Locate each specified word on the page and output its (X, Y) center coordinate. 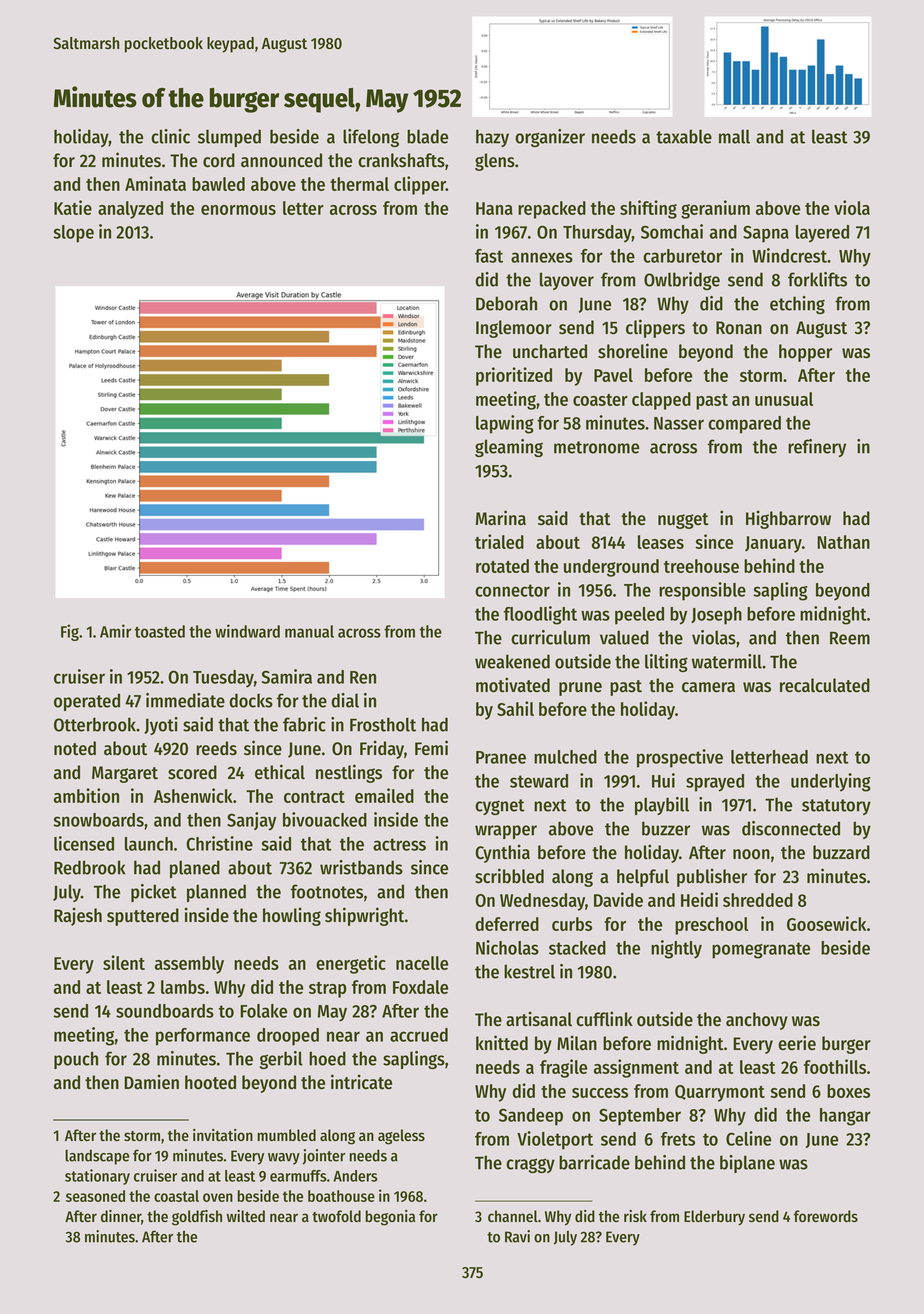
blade (427, 136)
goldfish (197, 1218)
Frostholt (383, 724)
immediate (185, 700)
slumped (229, 138)
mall (734, 136)
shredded (758, 900)
